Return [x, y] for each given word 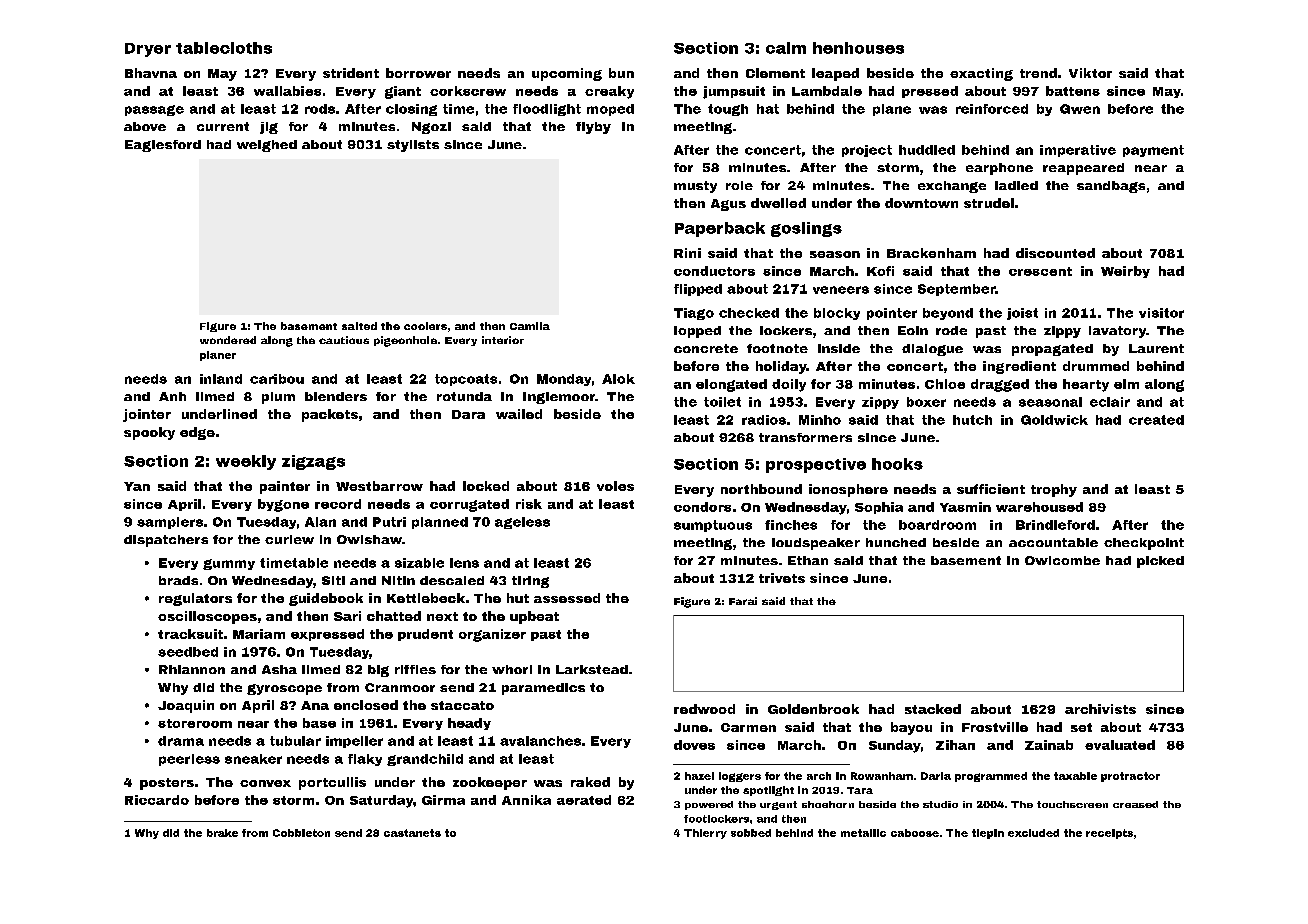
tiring [530, 582]
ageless [522, 523]
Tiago [694, 314]
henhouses [858, 48]
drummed [1096, 366]
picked [1160, 562]
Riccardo [157, 800]
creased [1135, 804]
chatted [394, 616]
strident [351, 73]
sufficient [991, 489]
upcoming [567, 74]
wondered [228, 340]
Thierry [705, 834]
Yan [137, 486]
